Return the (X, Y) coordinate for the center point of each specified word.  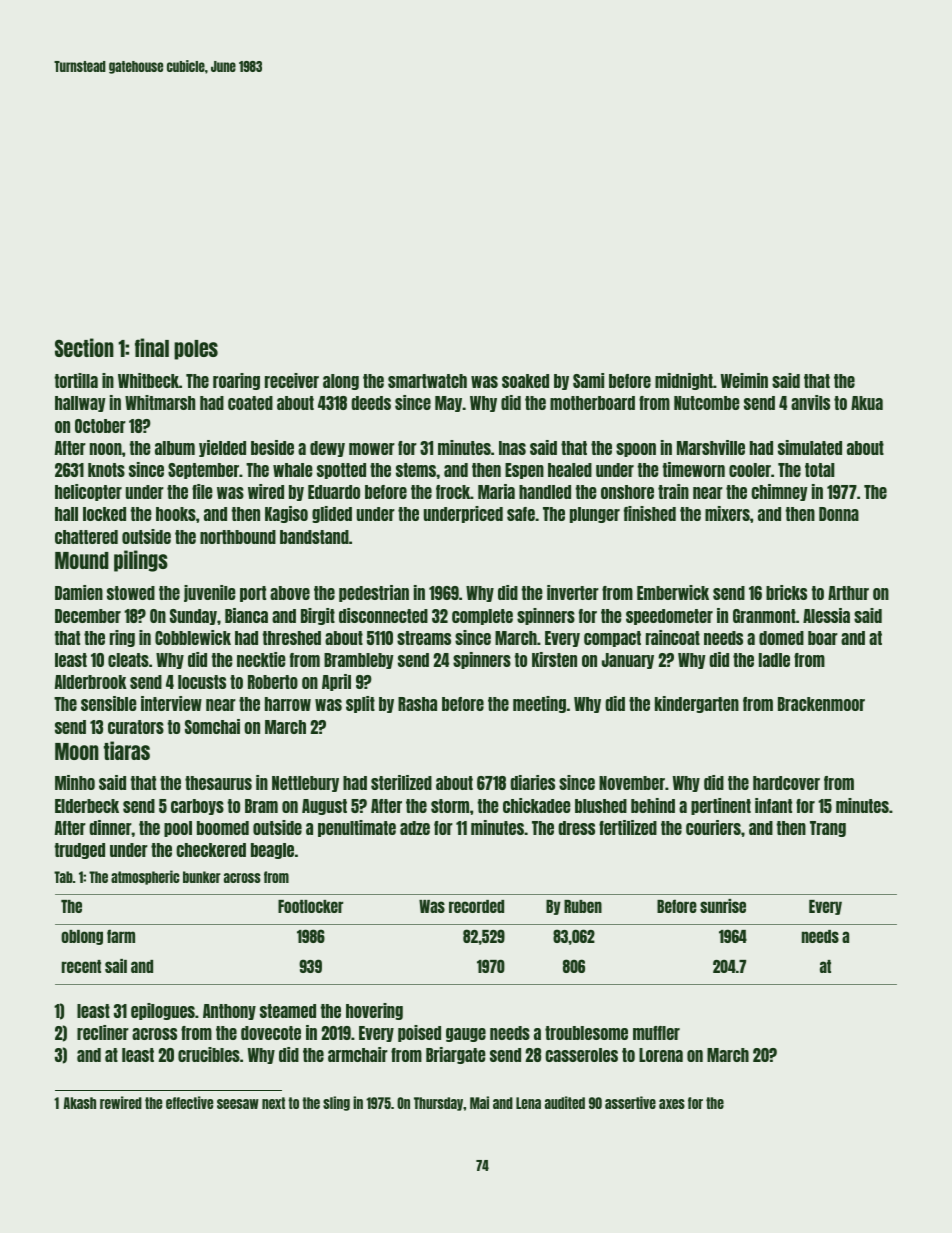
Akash (79, 1103)
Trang (828, 829)
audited (565, 1102)
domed (781, 638)
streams (424, 638)
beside (272, 447)
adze (415, 828)
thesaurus (218, 783)
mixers (727, 513)
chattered (86, 537)
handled (545, 492)
